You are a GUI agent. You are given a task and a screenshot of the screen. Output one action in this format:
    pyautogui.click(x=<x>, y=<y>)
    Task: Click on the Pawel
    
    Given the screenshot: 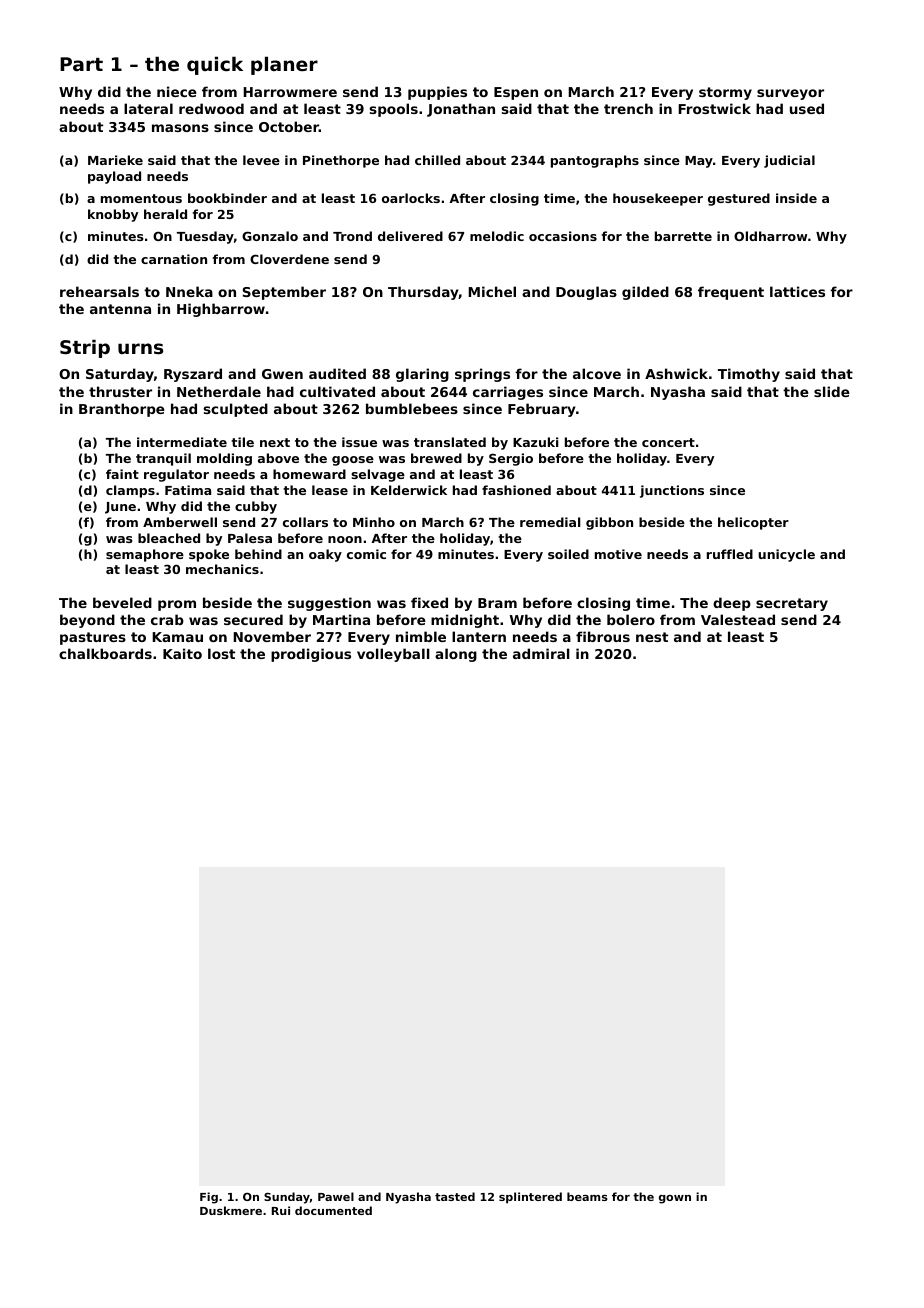 What is the action you would take?
    pyautogui.click(x=336, y=1196)
